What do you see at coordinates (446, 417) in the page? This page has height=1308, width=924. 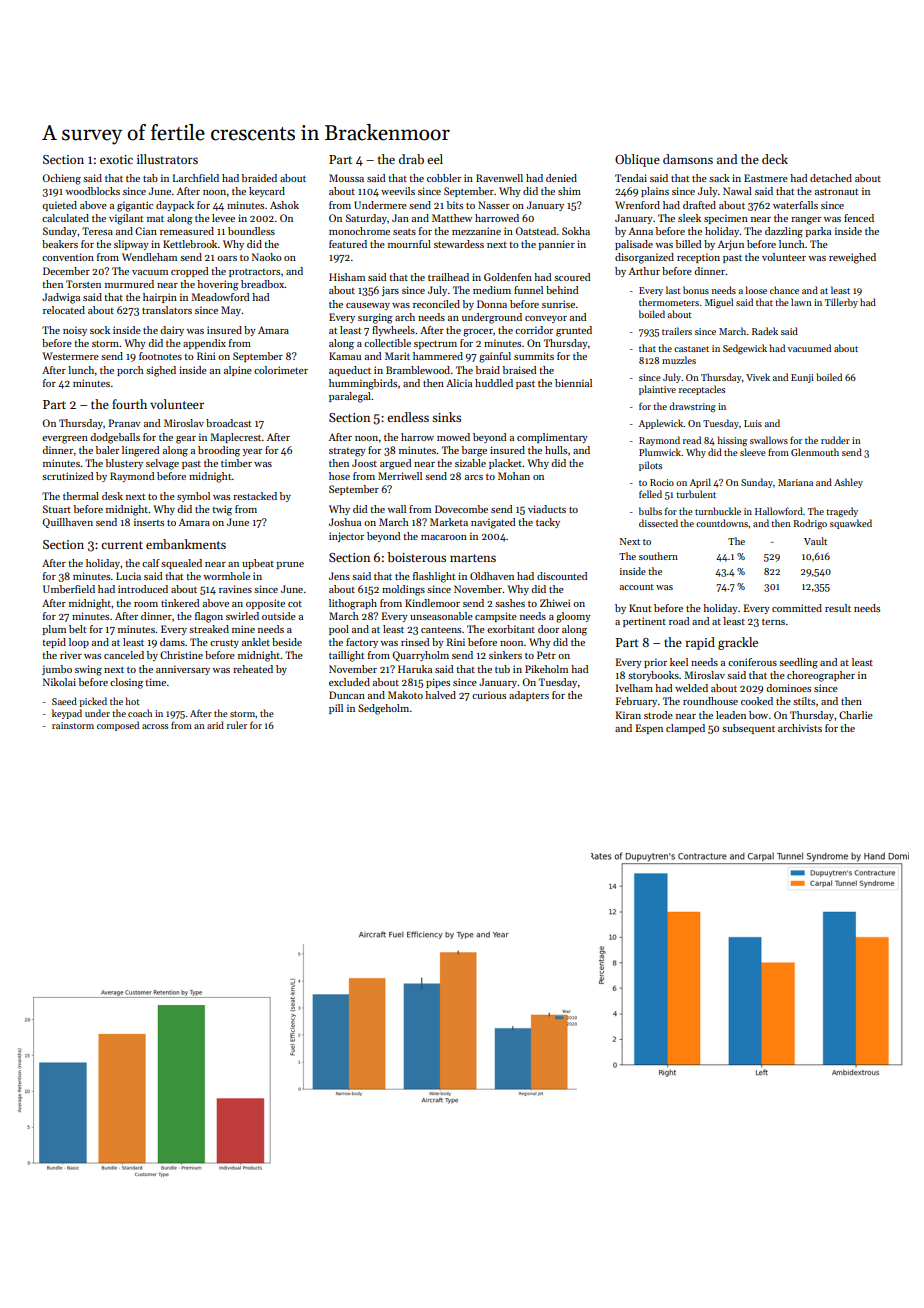 I see `sinks` at bounding box center [446, 417].
